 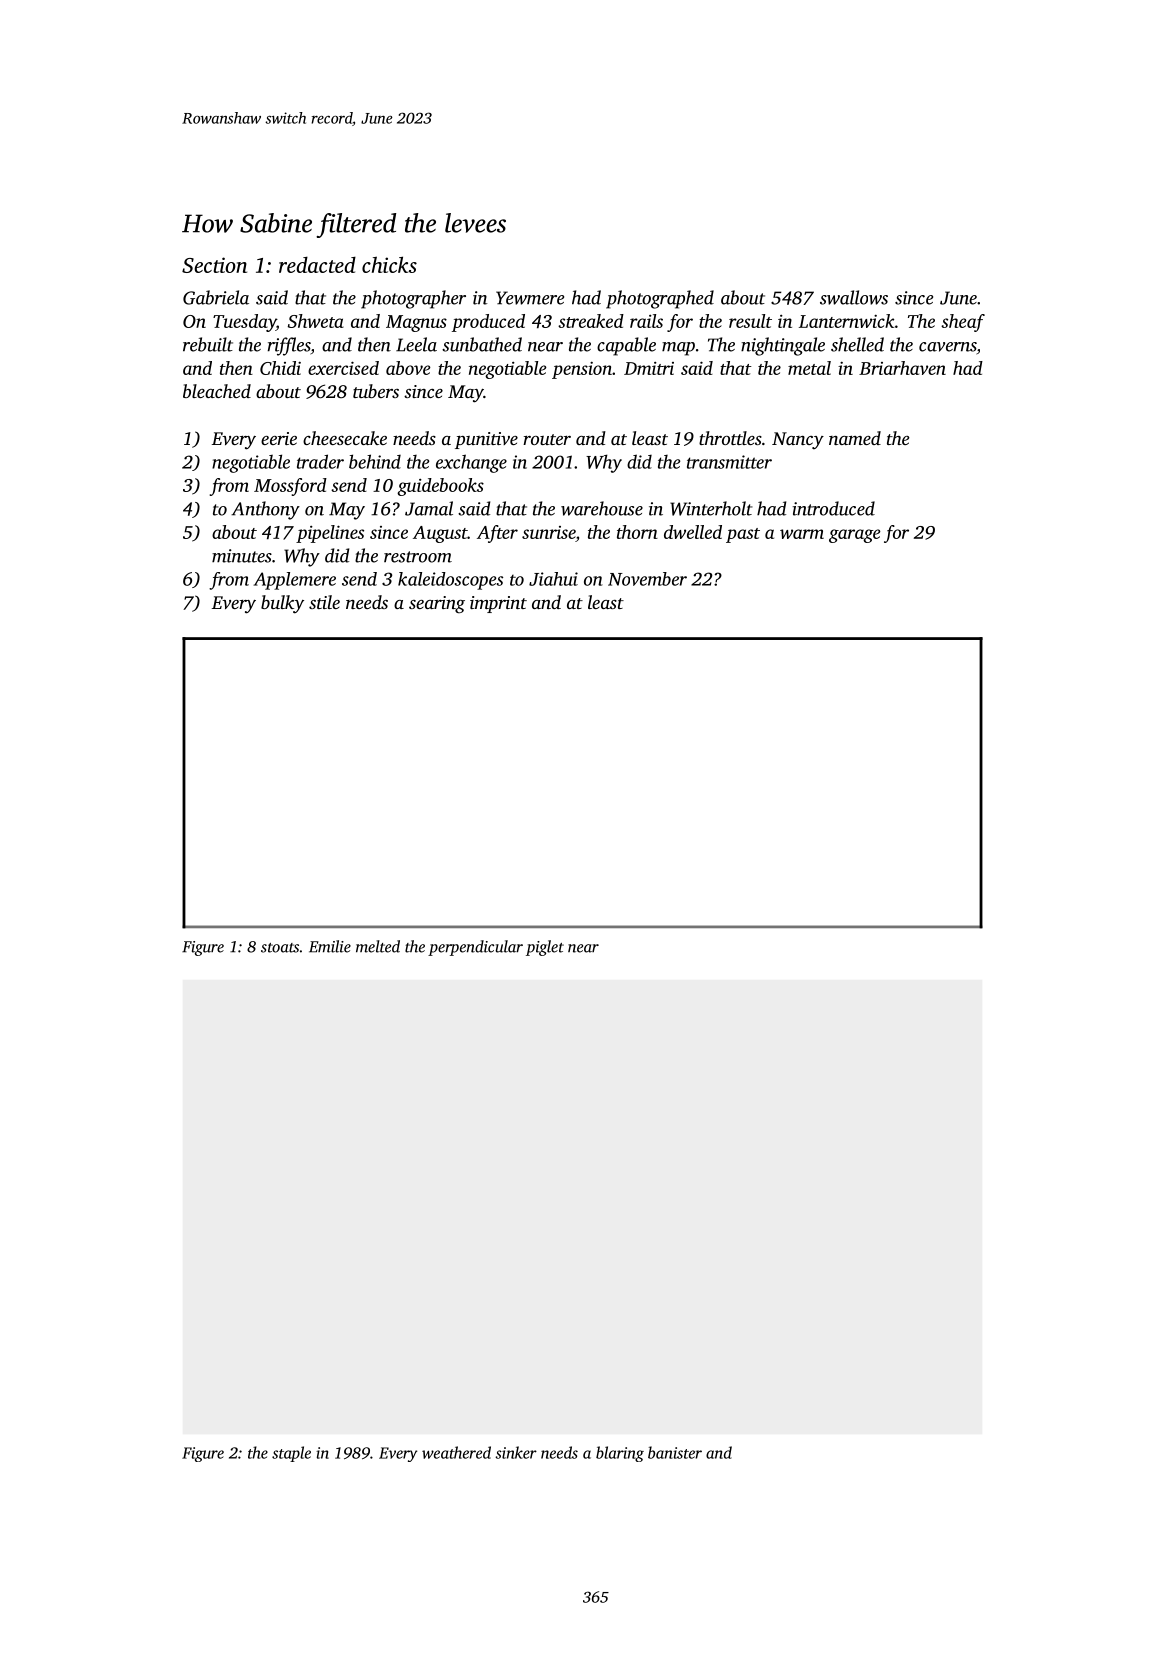 I want to click on minutes, so click(x=242, y=556).
